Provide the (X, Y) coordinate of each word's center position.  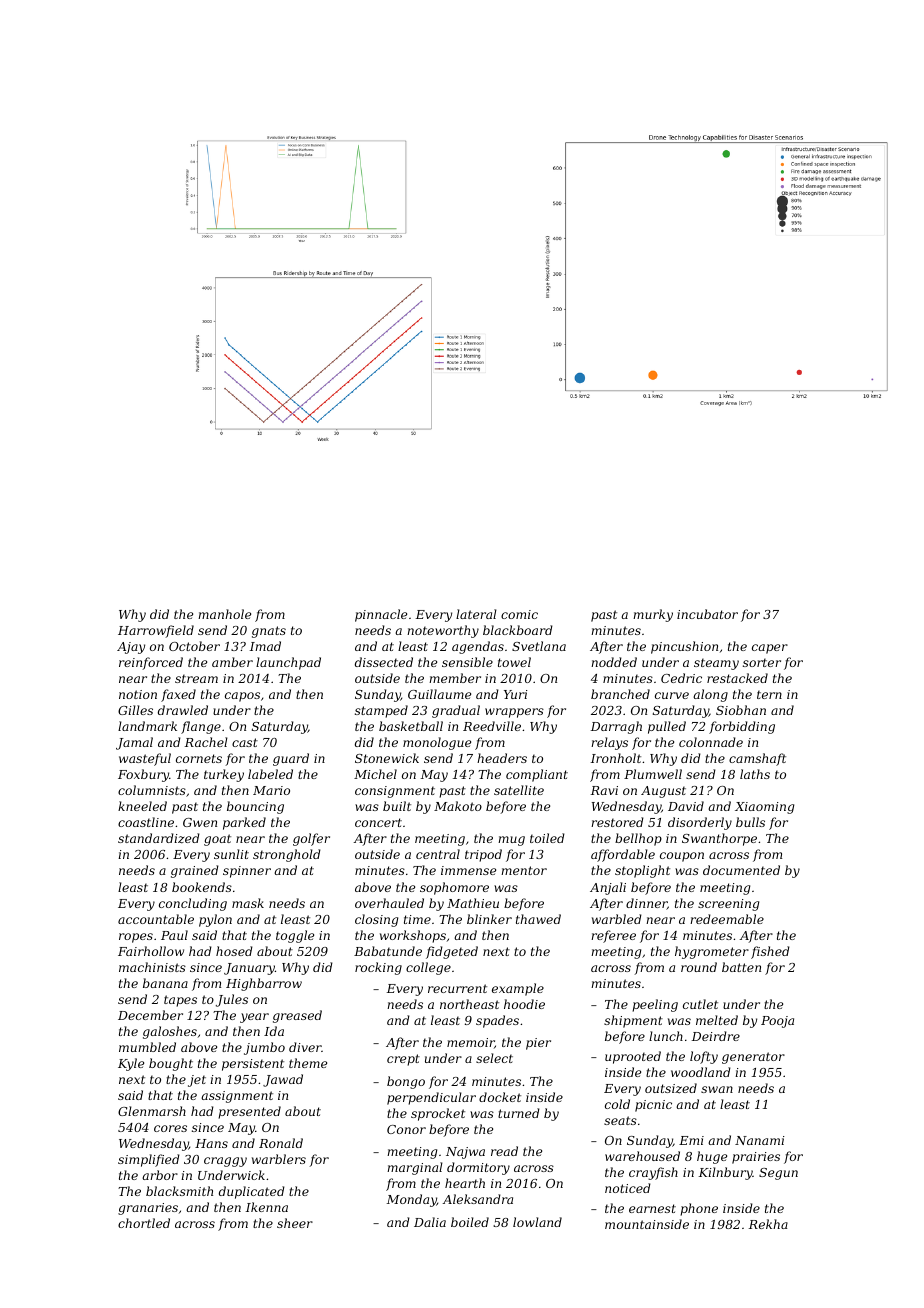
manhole (224, 614)
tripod (483, 855)
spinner (247, 872)
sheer (295, 1223)
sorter (762, 662)
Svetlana (539, 646)
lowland (537, 1222)
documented (741, 870)
